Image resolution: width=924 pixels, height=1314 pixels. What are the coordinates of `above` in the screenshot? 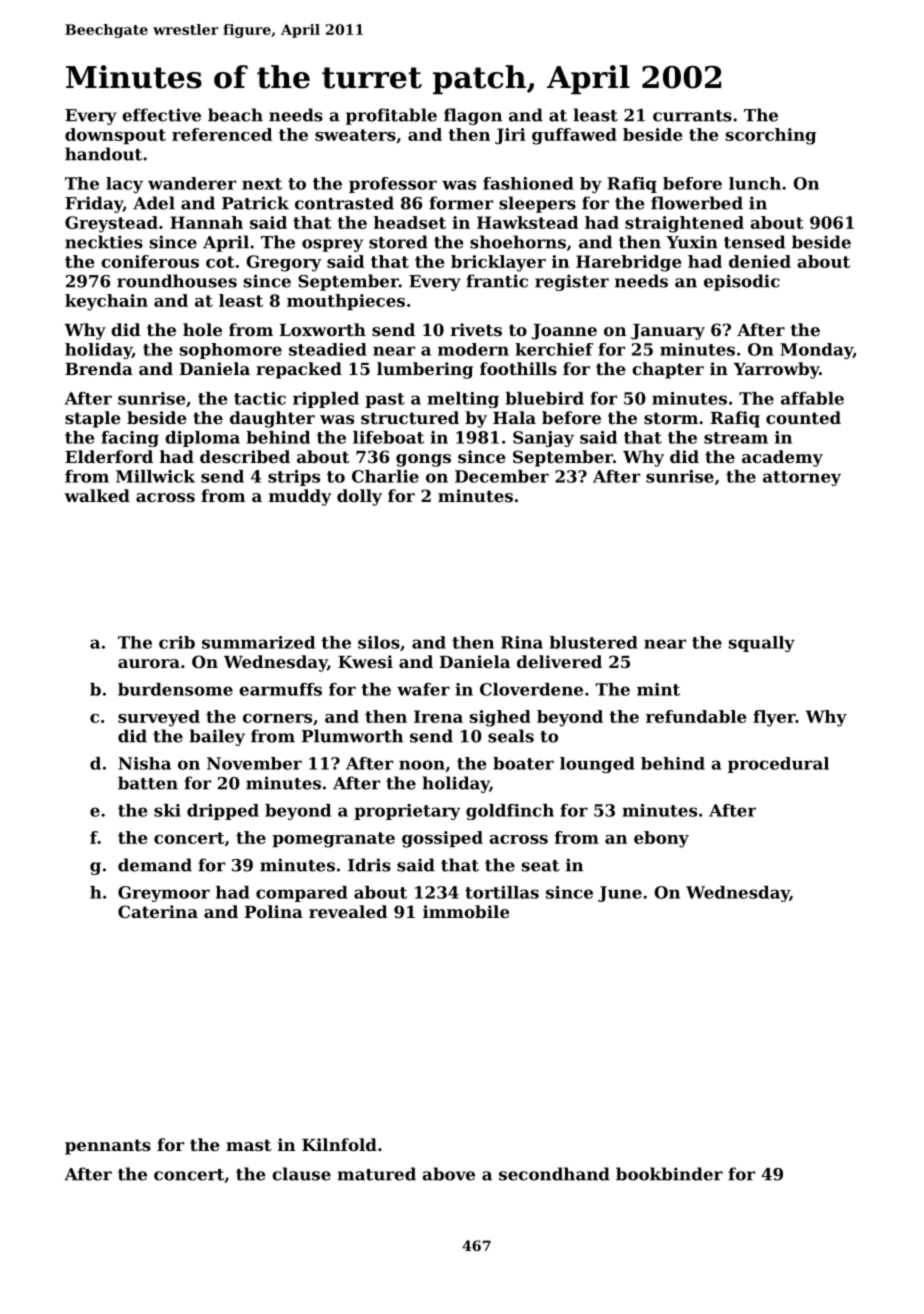 It's located at (448, 1174).
